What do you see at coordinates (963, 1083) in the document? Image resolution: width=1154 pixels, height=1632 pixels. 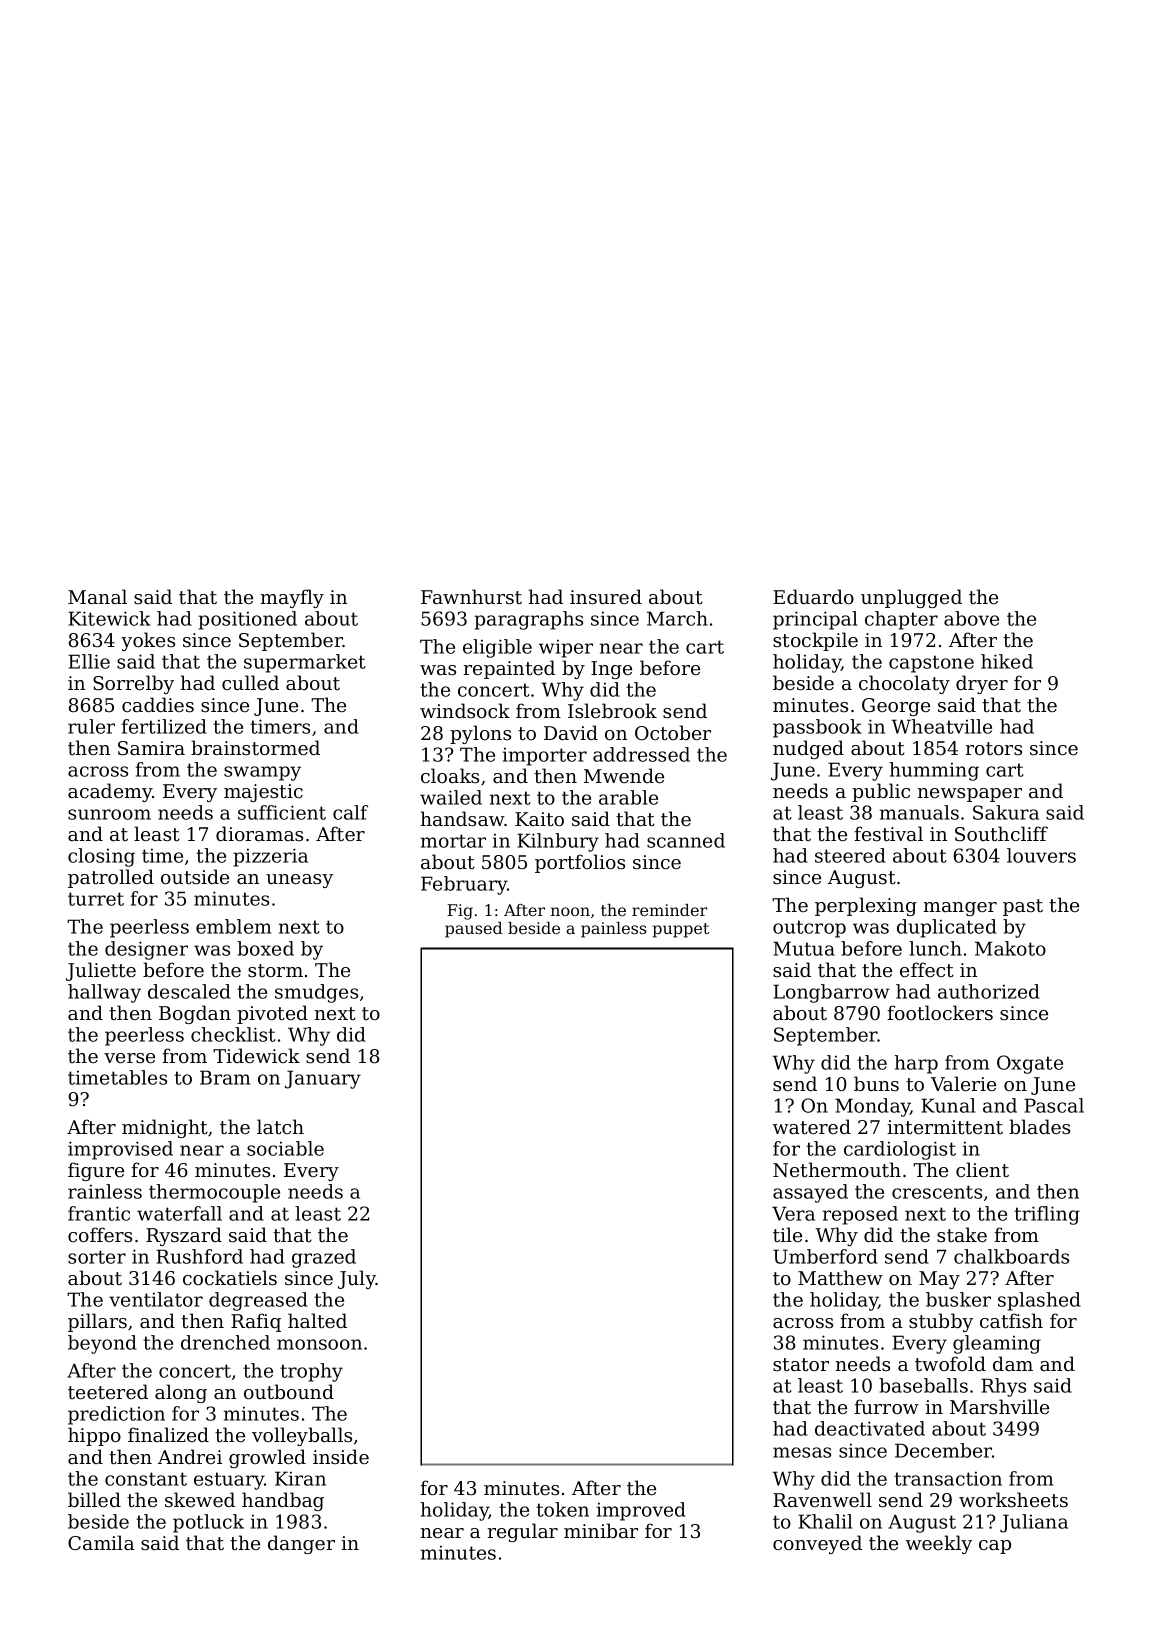 I see `Valerie` at bounding box center [963, 1083].
